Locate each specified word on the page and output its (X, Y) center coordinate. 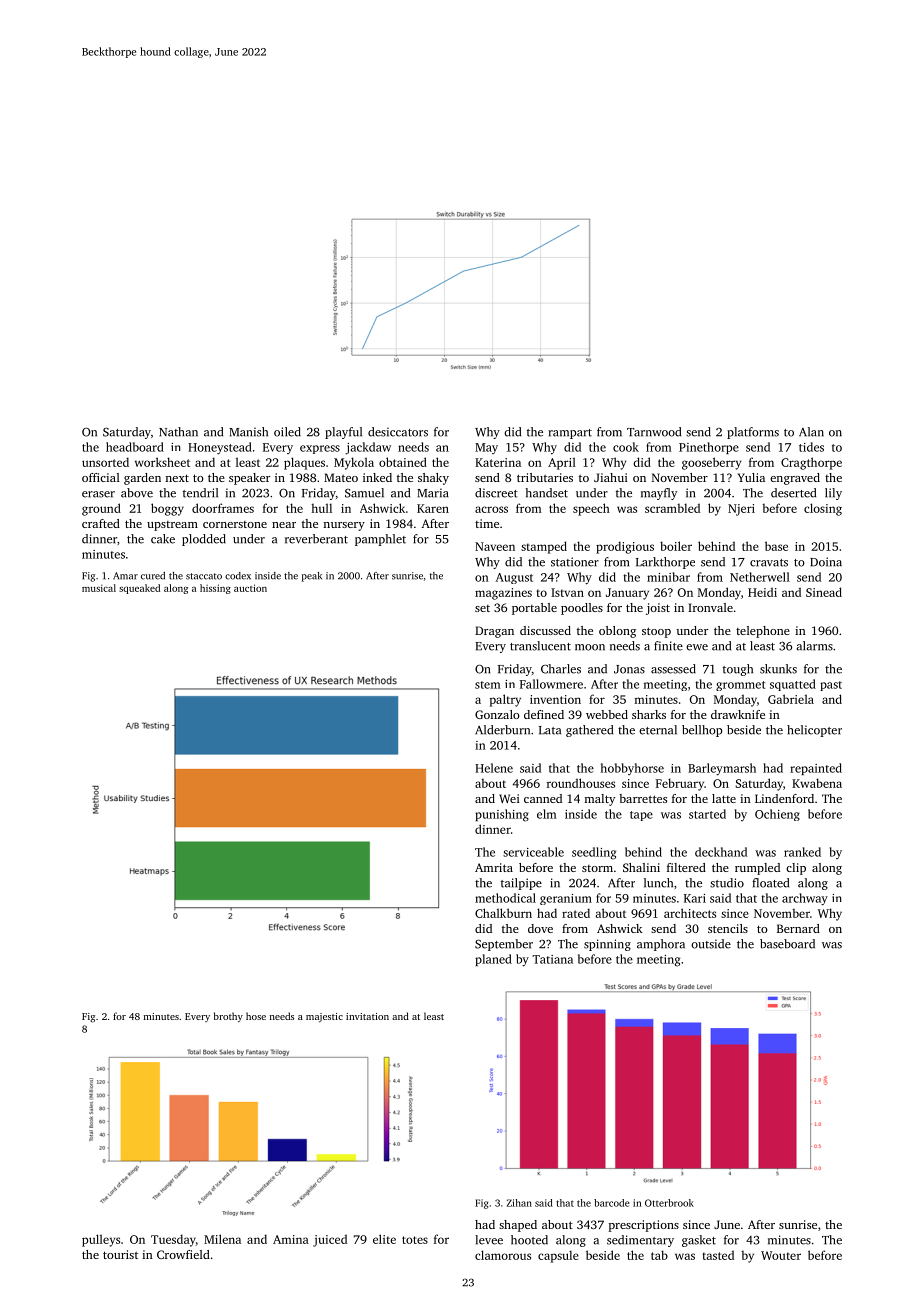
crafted (101, 523)
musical (99, 588)
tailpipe (521, 884)
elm (547, 814)
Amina (291, 1239)
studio (727, 883)
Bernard (798, 928)
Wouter (781, 1255)
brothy (228, 1017)
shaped (518, 1226)
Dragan (494, 632)
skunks (778, 669)
